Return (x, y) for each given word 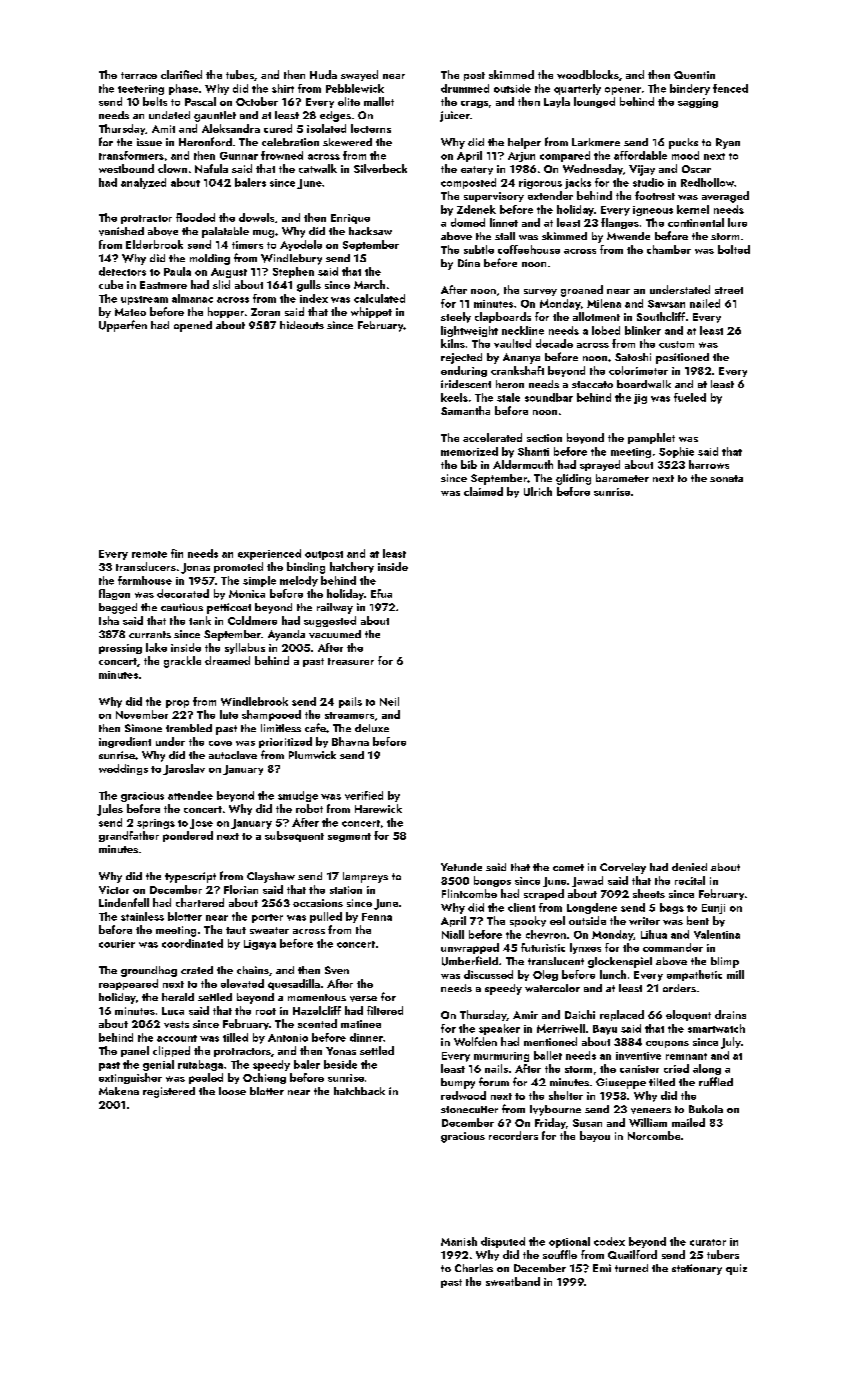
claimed (483, 491)
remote (149, 554)
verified (364, 795)
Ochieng (264, 1078)
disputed (503, 1242)
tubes (240, 74)
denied (689, 867)
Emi (602, 1268)
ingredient (125, 742)
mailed (688, 1122)
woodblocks (588, 74)
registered (169, 1092)
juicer (455, 116)
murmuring (501, 1057)
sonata (726, 478)
